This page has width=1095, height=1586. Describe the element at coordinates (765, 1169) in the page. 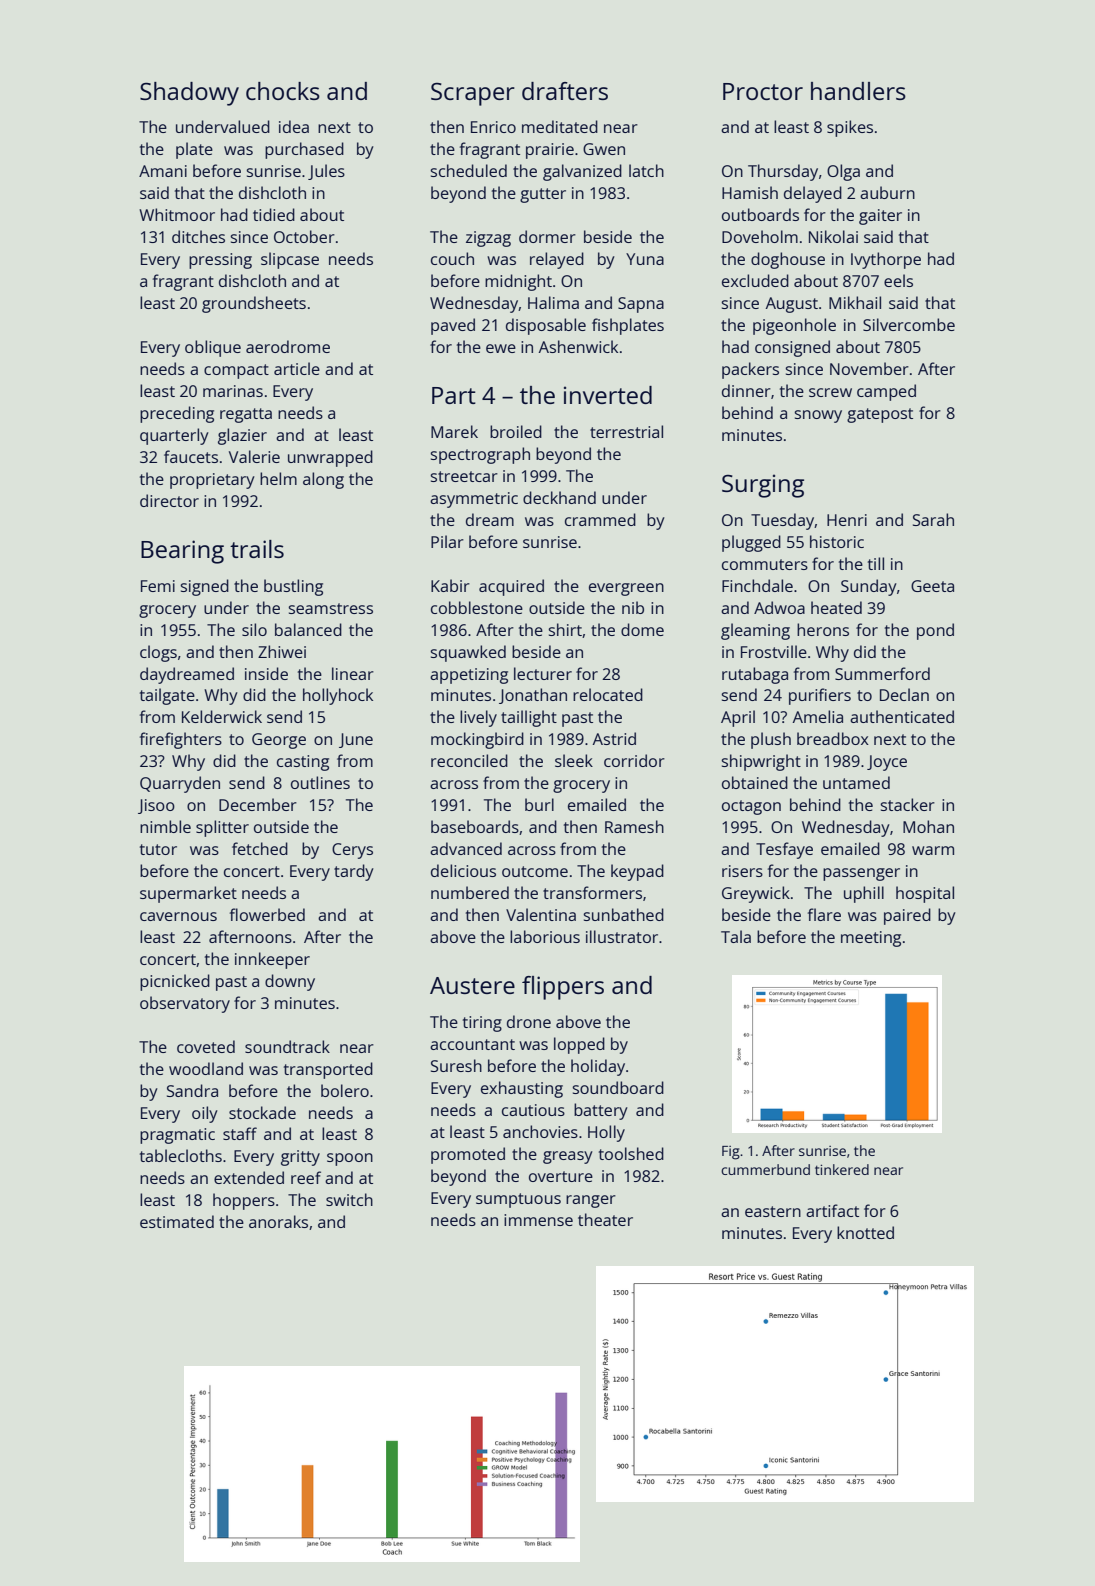

I see `cummerbund` at that location.
